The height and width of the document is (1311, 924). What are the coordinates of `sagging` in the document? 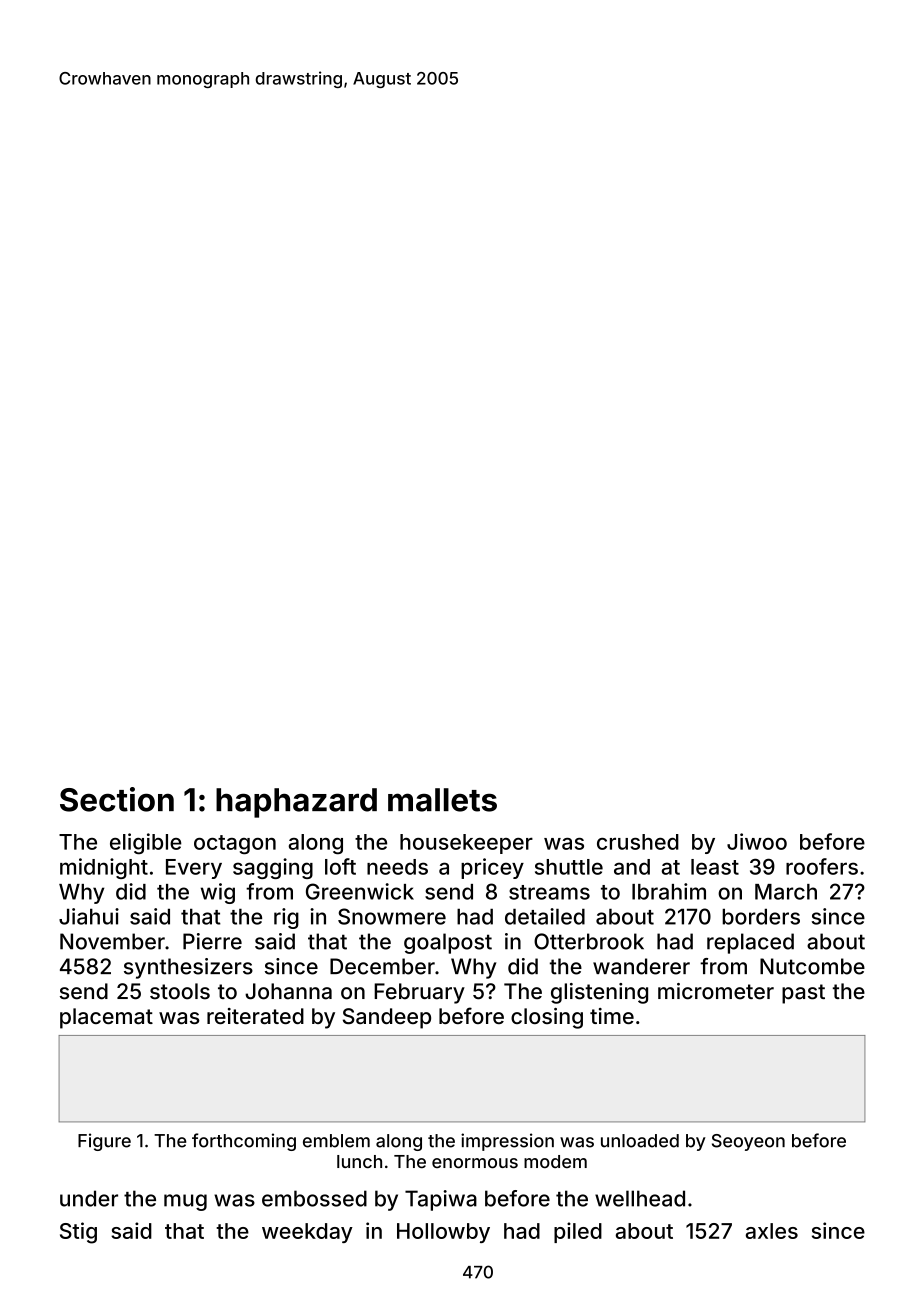 It's located at (273, 868).
